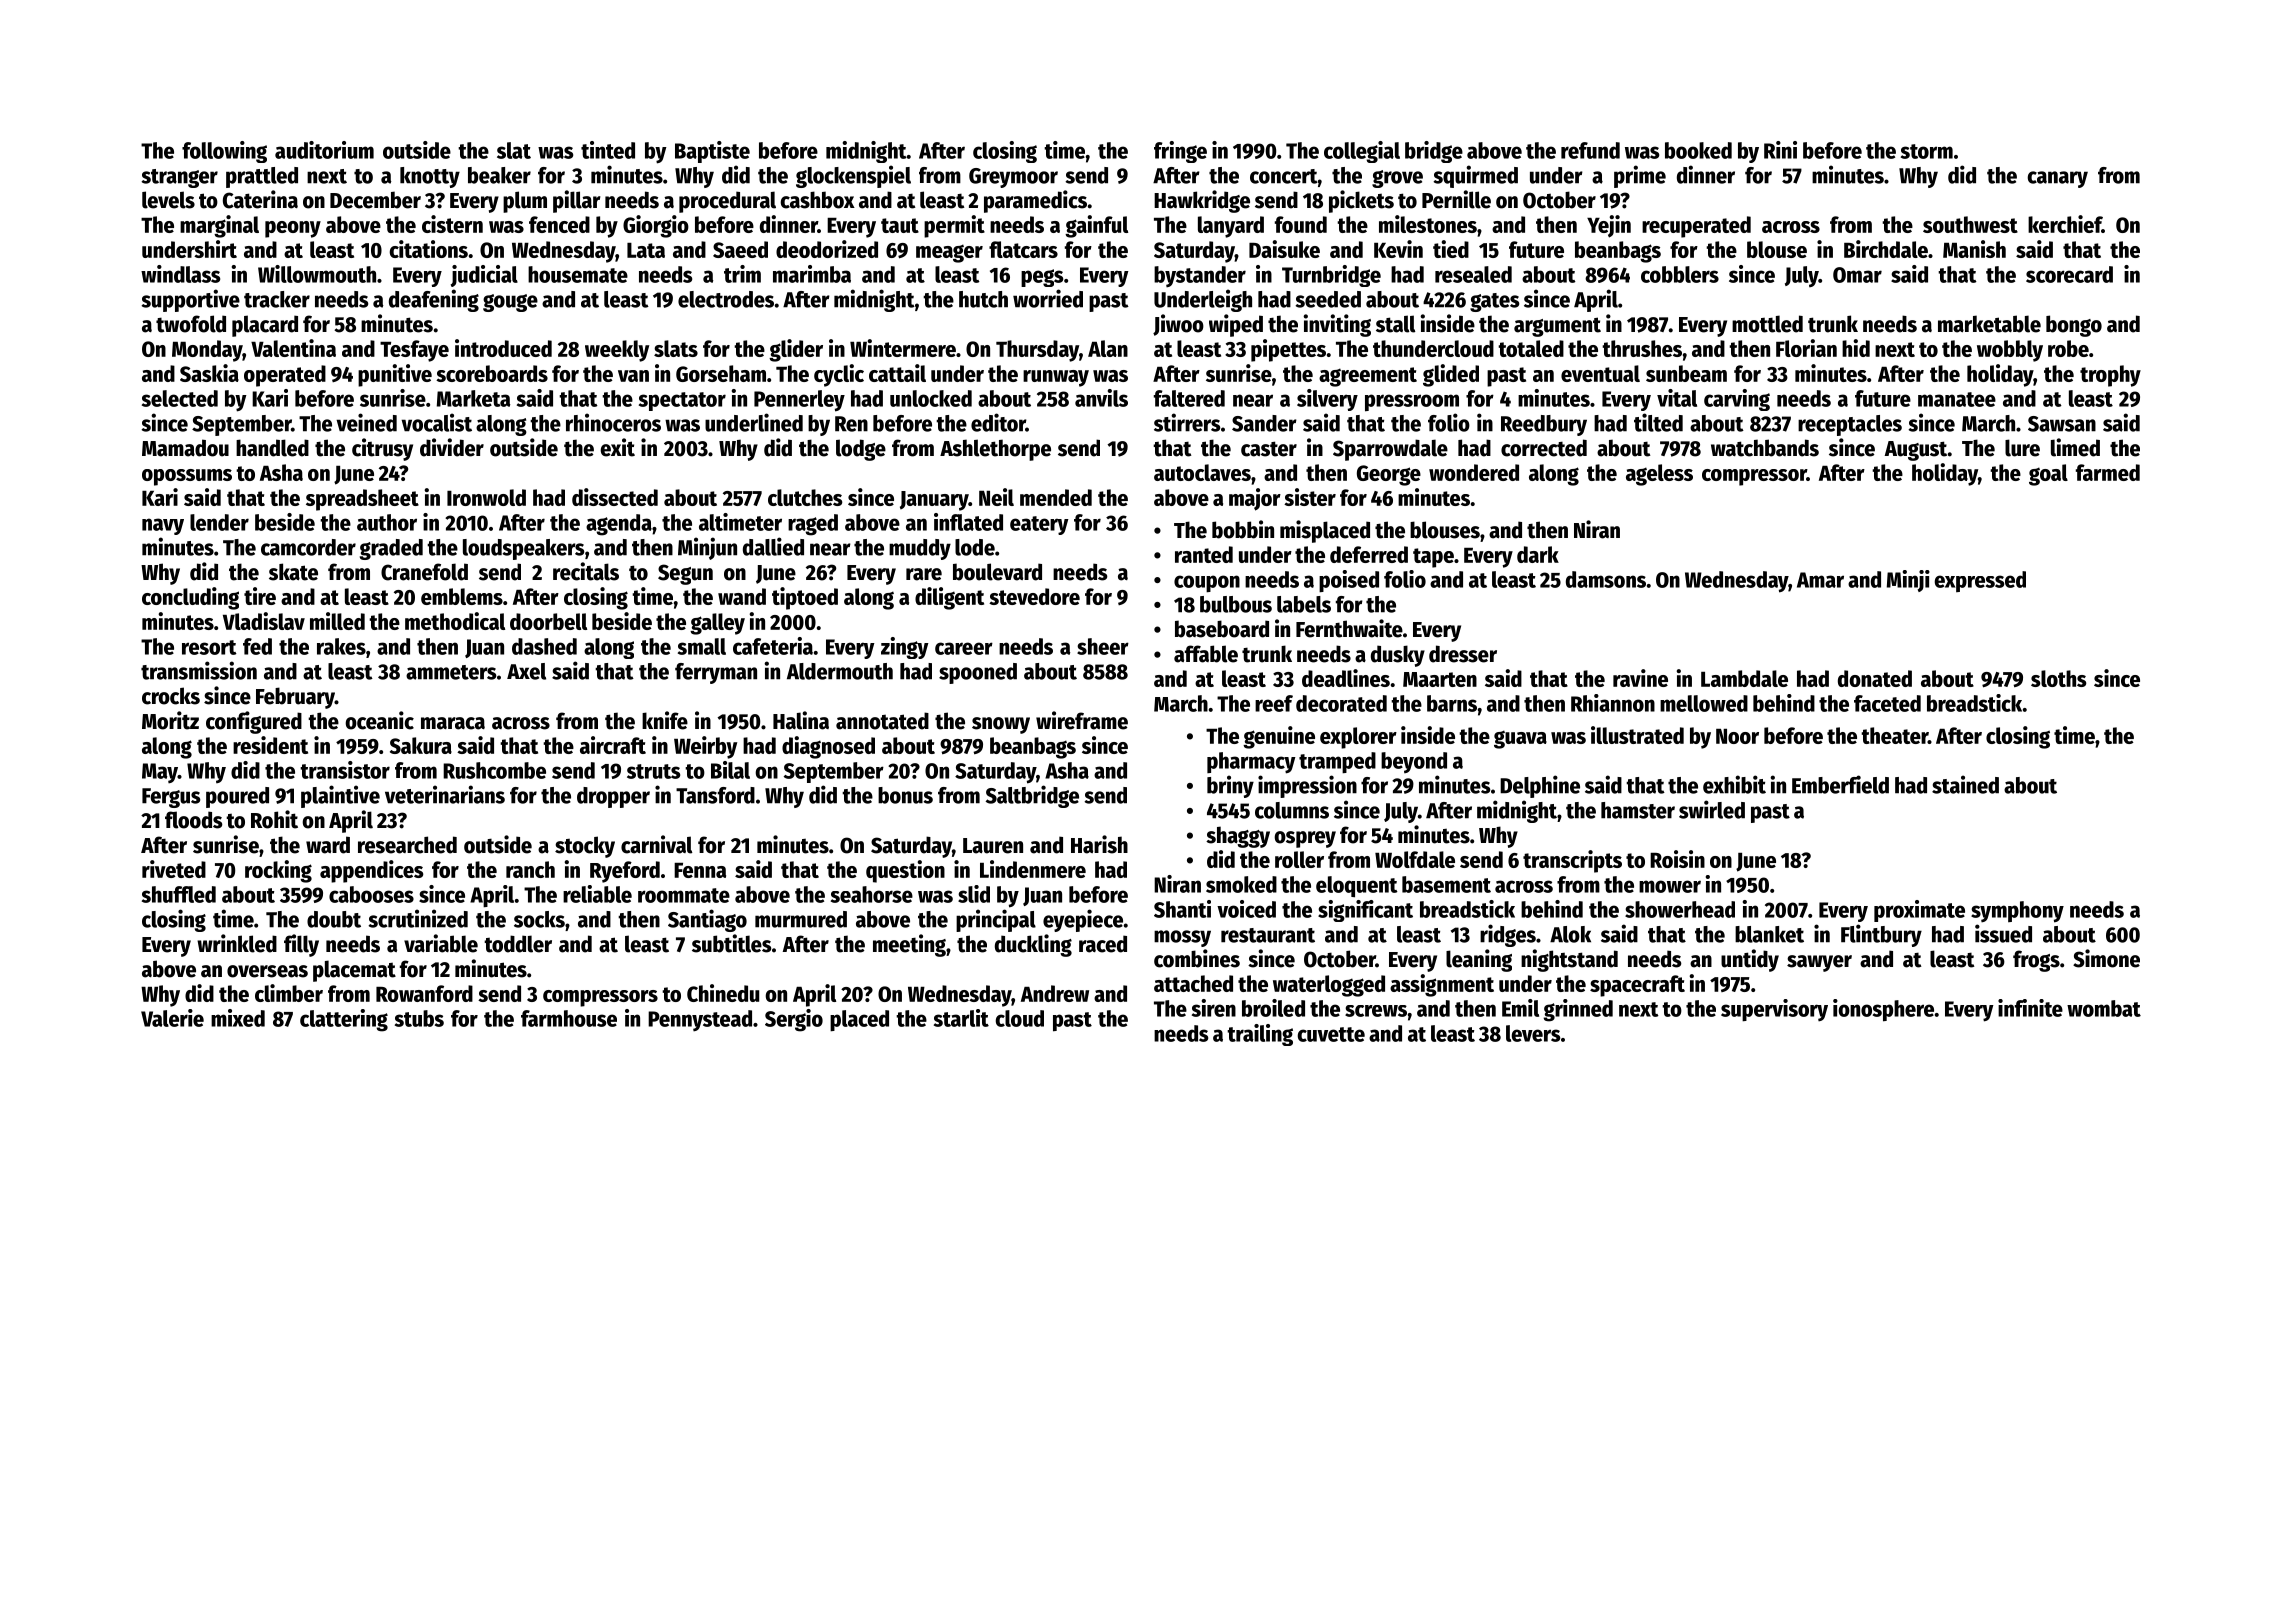 The height and width of the document is (1614, 2282). I want to click on Mamadou, so click(185, 448).
